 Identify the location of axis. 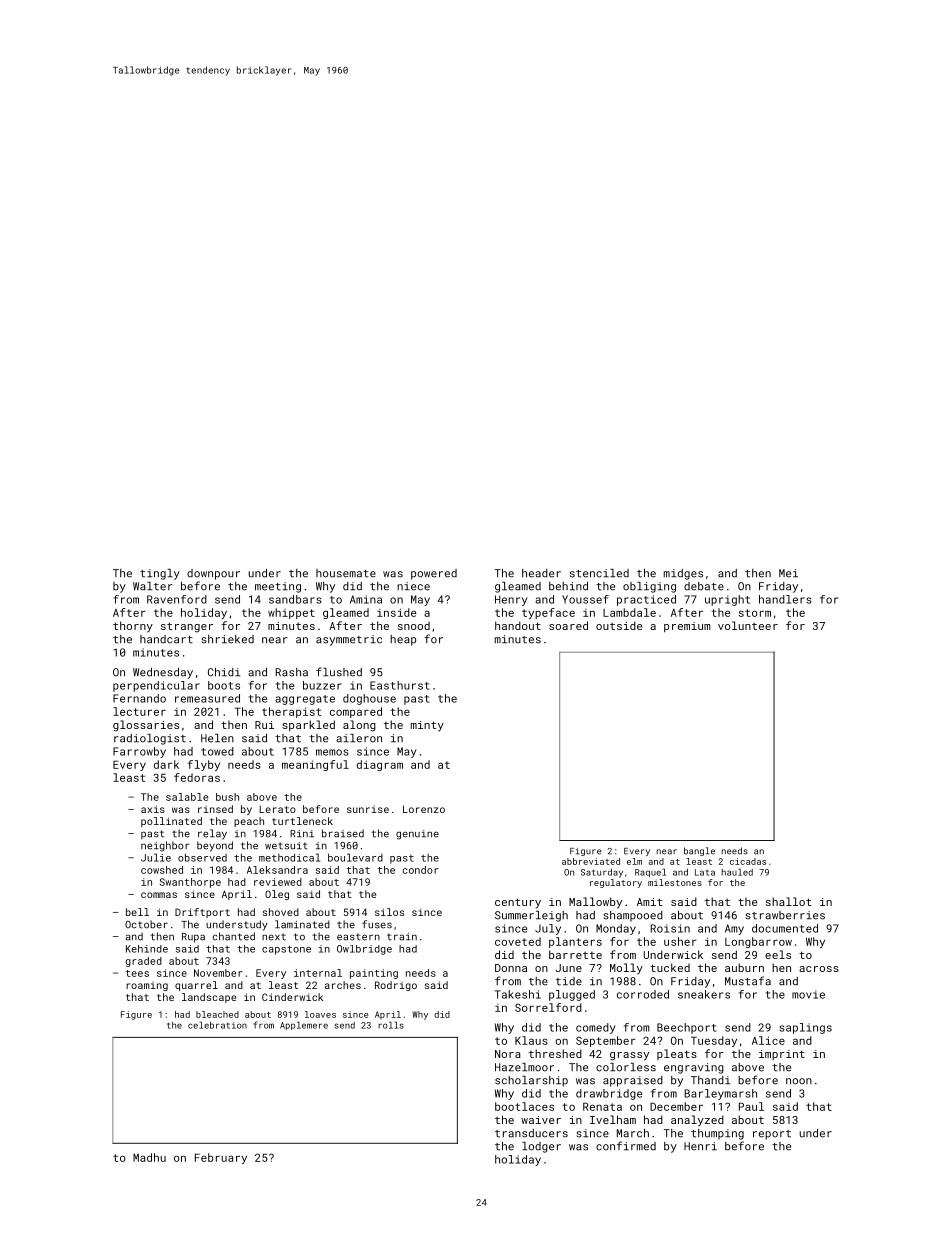
(153, 809).
